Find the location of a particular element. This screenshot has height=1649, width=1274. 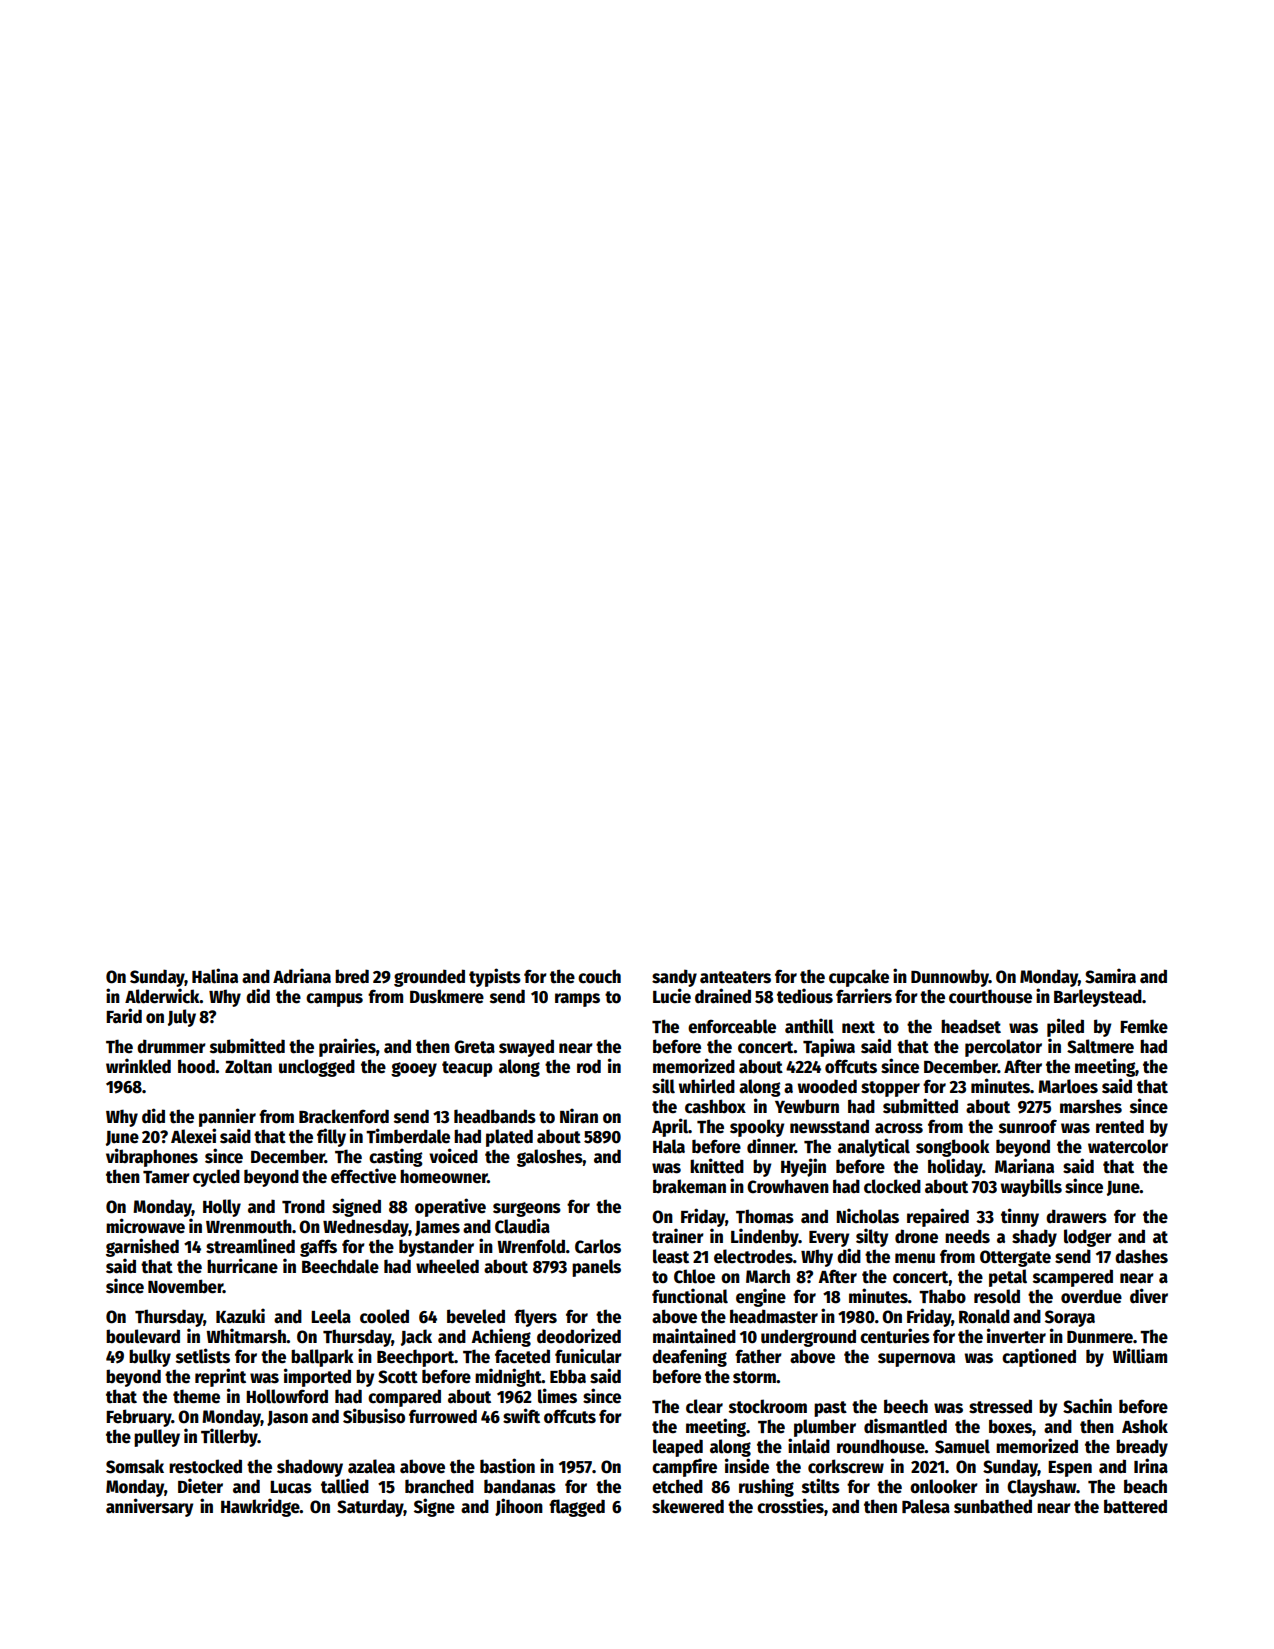

Palesa is located at coordinates (926, 1506).
